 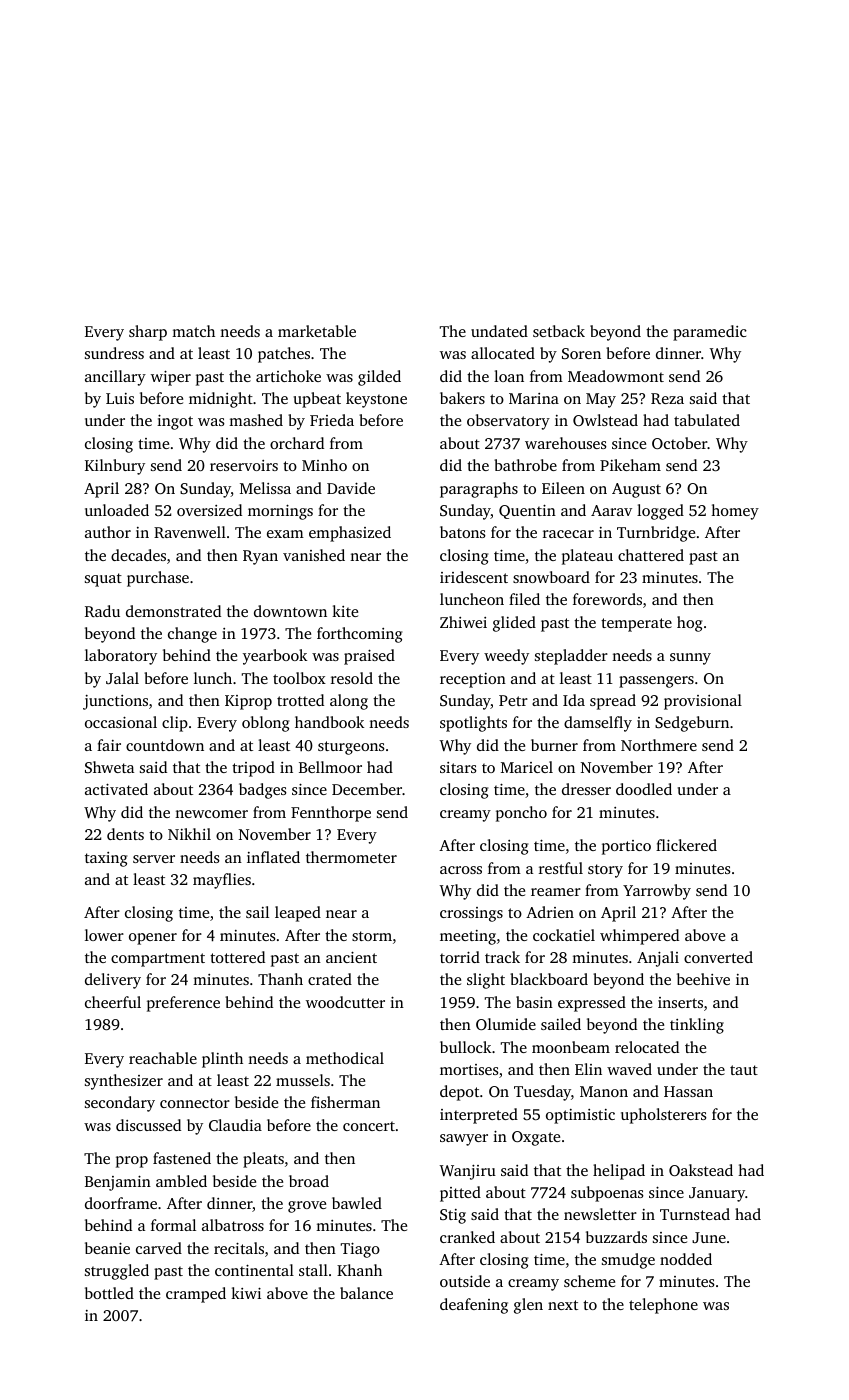 I want to click on tottered, so click(x=237, y=957).
